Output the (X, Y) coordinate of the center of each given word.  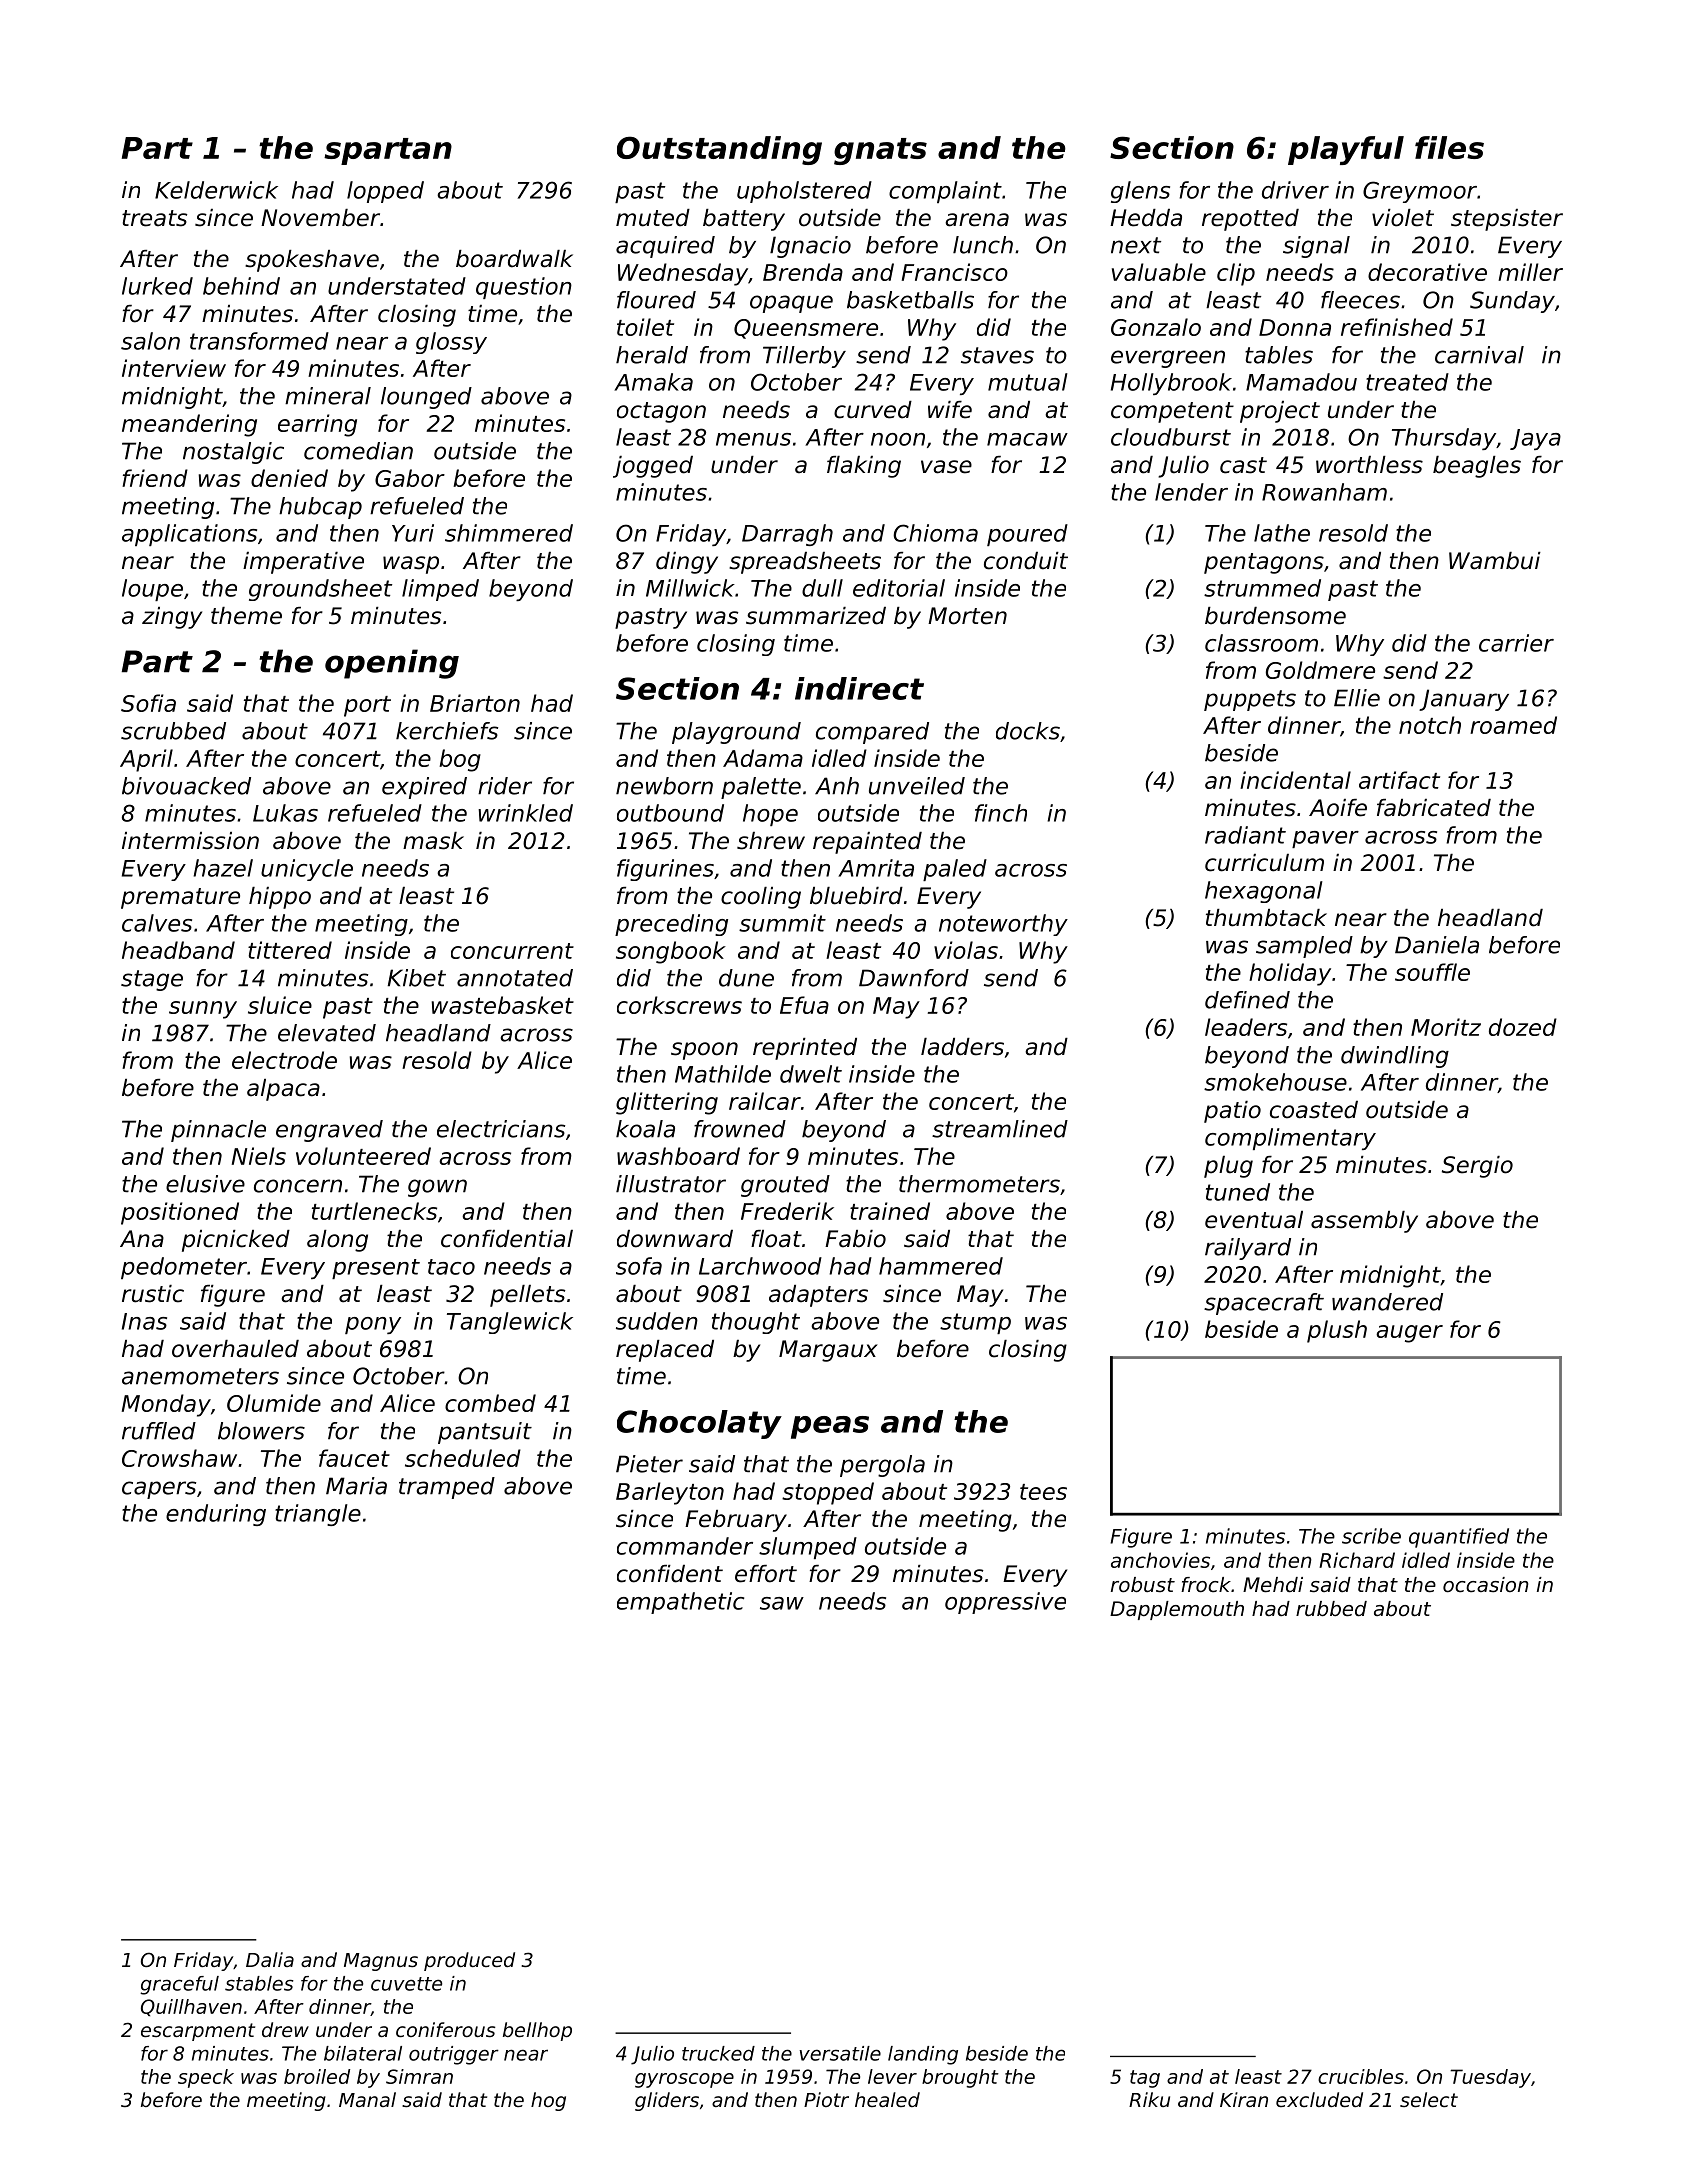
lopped (385, 192)
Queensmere (806, 329)
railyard (1248, 1249)
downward (675, 1239)
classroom (1261, 643)
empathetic (680, 1603)
